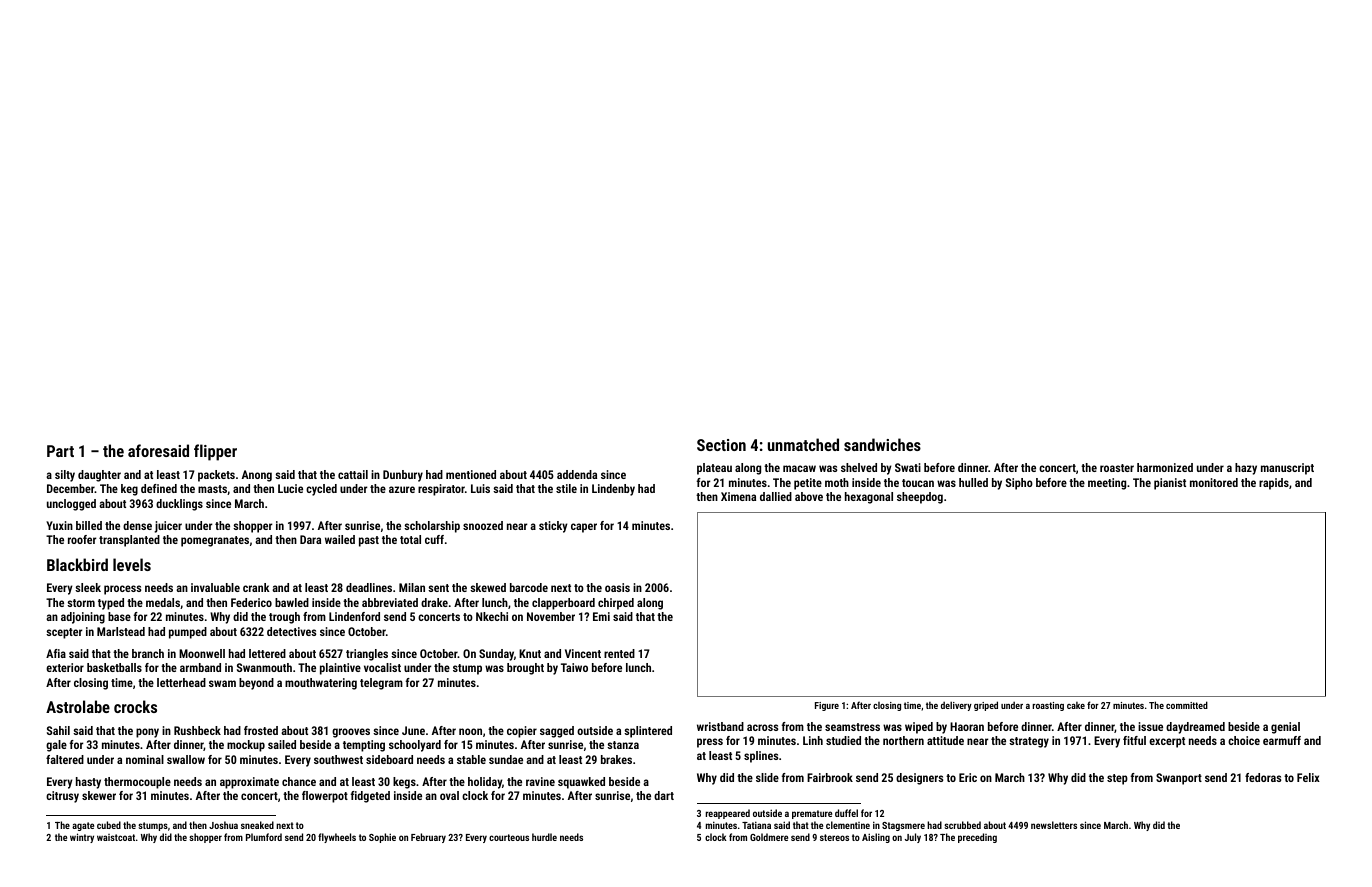 This screenshot has height=887, width=1372. What do you see at coordinates (310, 539) in the screenshot?
I see `Dara` at bounding box center [310, 539].
